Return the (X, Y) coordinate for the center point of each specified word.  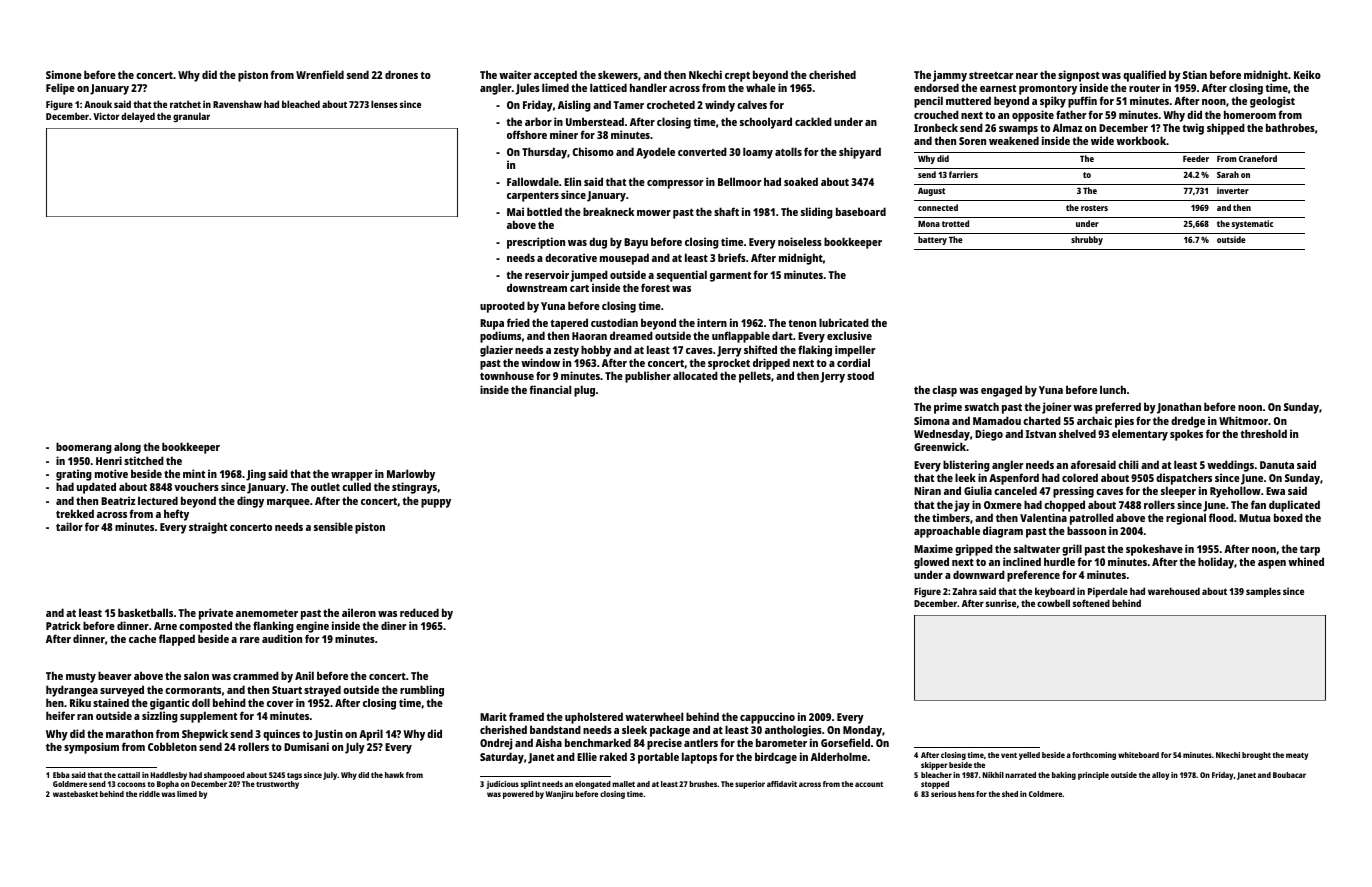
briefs (732, 257)
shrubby (1087, 240)
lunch (1113, 389)
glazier (496, 351)
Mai (515, 211)
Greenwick (940, 446)
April (371, 735)
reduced (419, 612)
